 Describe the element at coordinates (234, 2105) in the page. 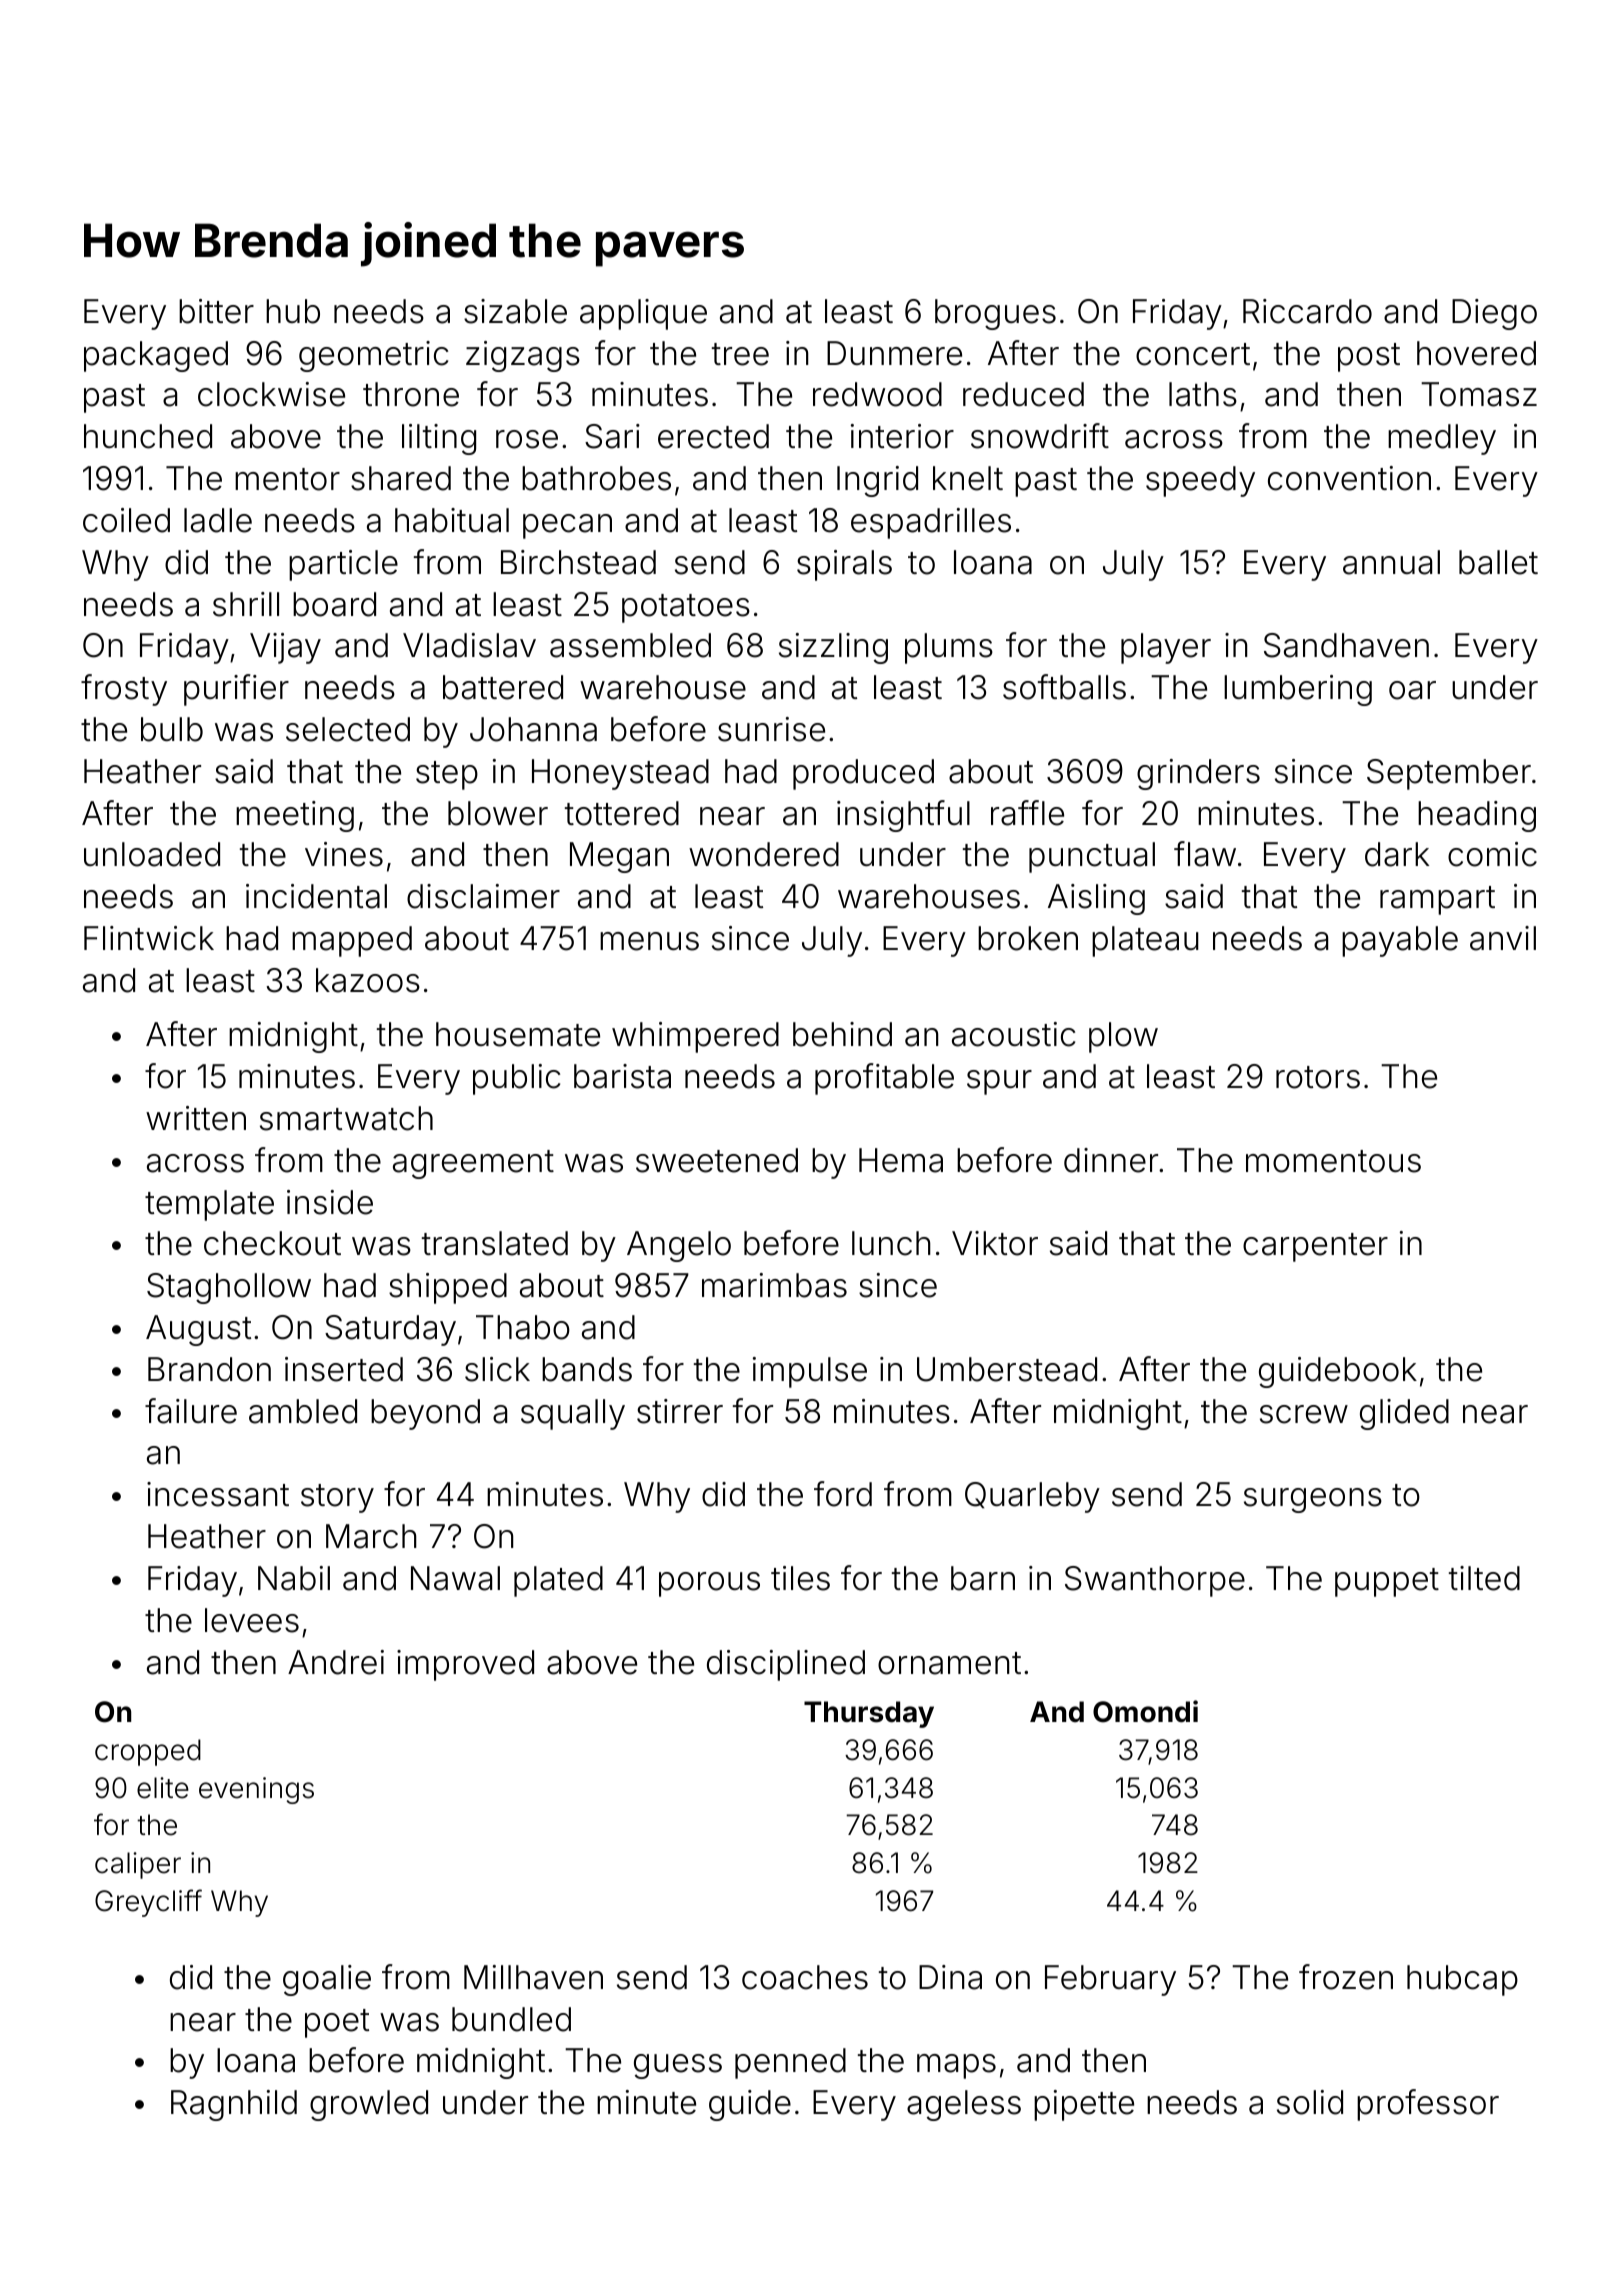

I see `Ragnhild` at that location.
